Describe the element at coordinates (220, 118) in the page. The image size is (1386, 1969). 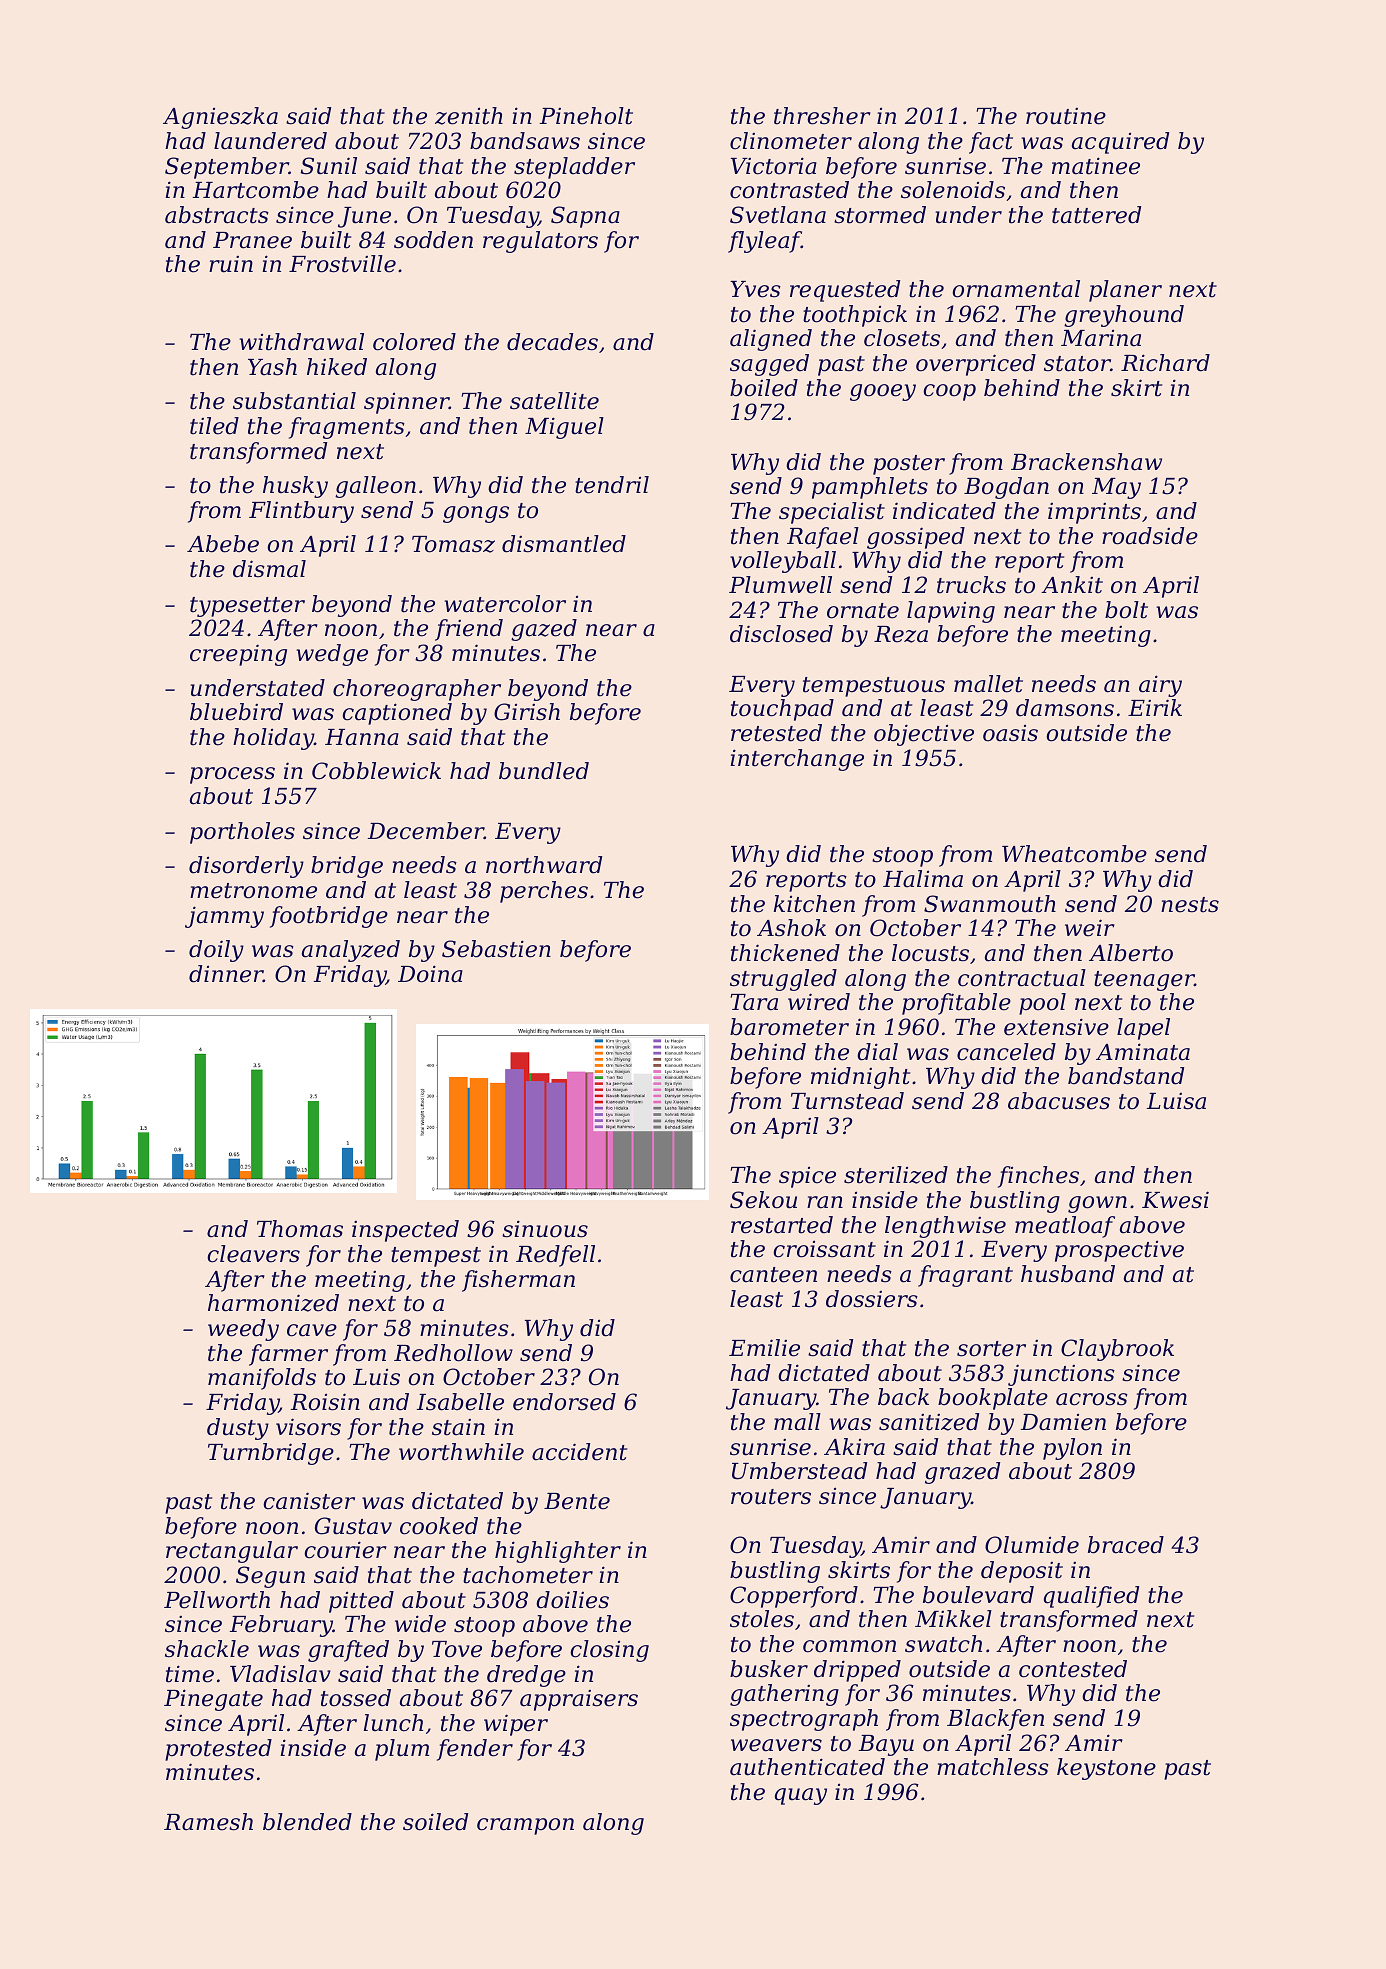
I see `Agnieszka` at that location.
